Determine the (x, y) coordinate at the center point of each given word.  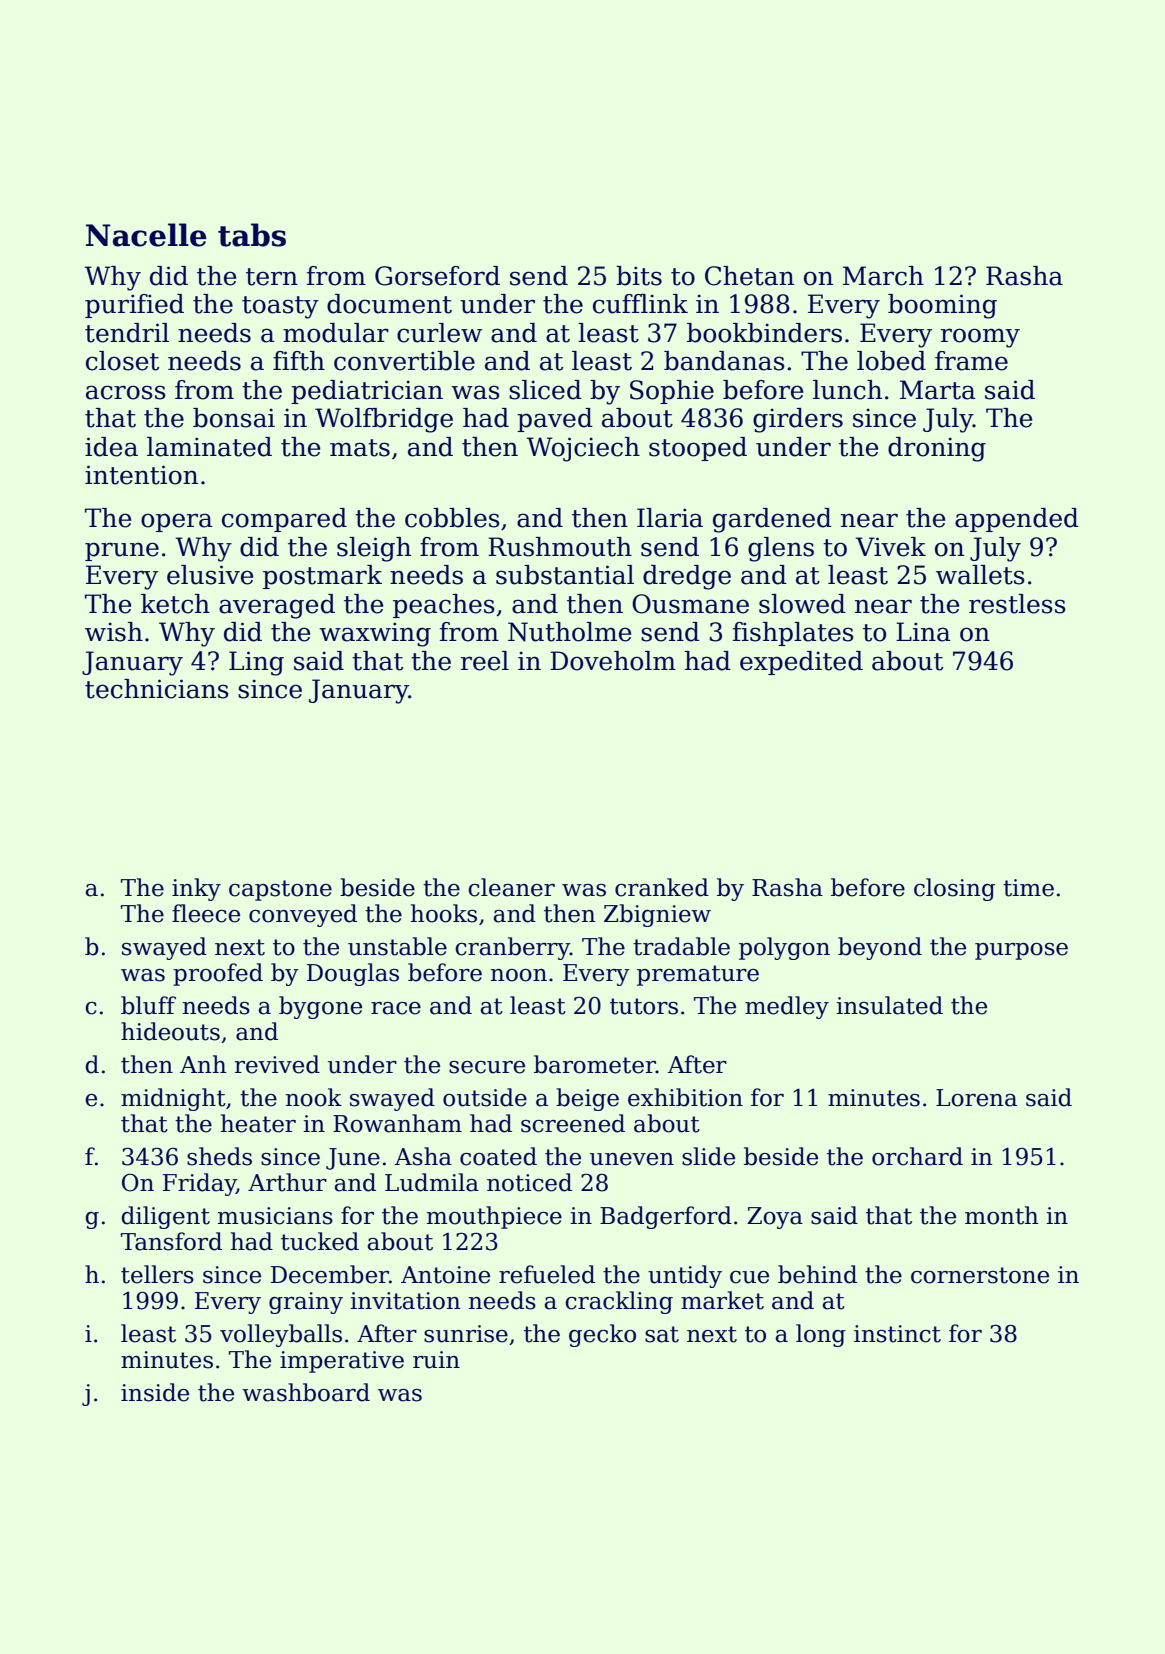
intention (141, 475)
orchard (917, 1156)
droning (937, 449)
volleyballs (281, 1335)
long (821, 1335)
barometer (595, 1064)
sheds (219, 1156)
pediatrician (367, 392)
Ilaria (670, 518)
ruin (436, 1360)
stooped (698, 449)
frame (971, 361)
